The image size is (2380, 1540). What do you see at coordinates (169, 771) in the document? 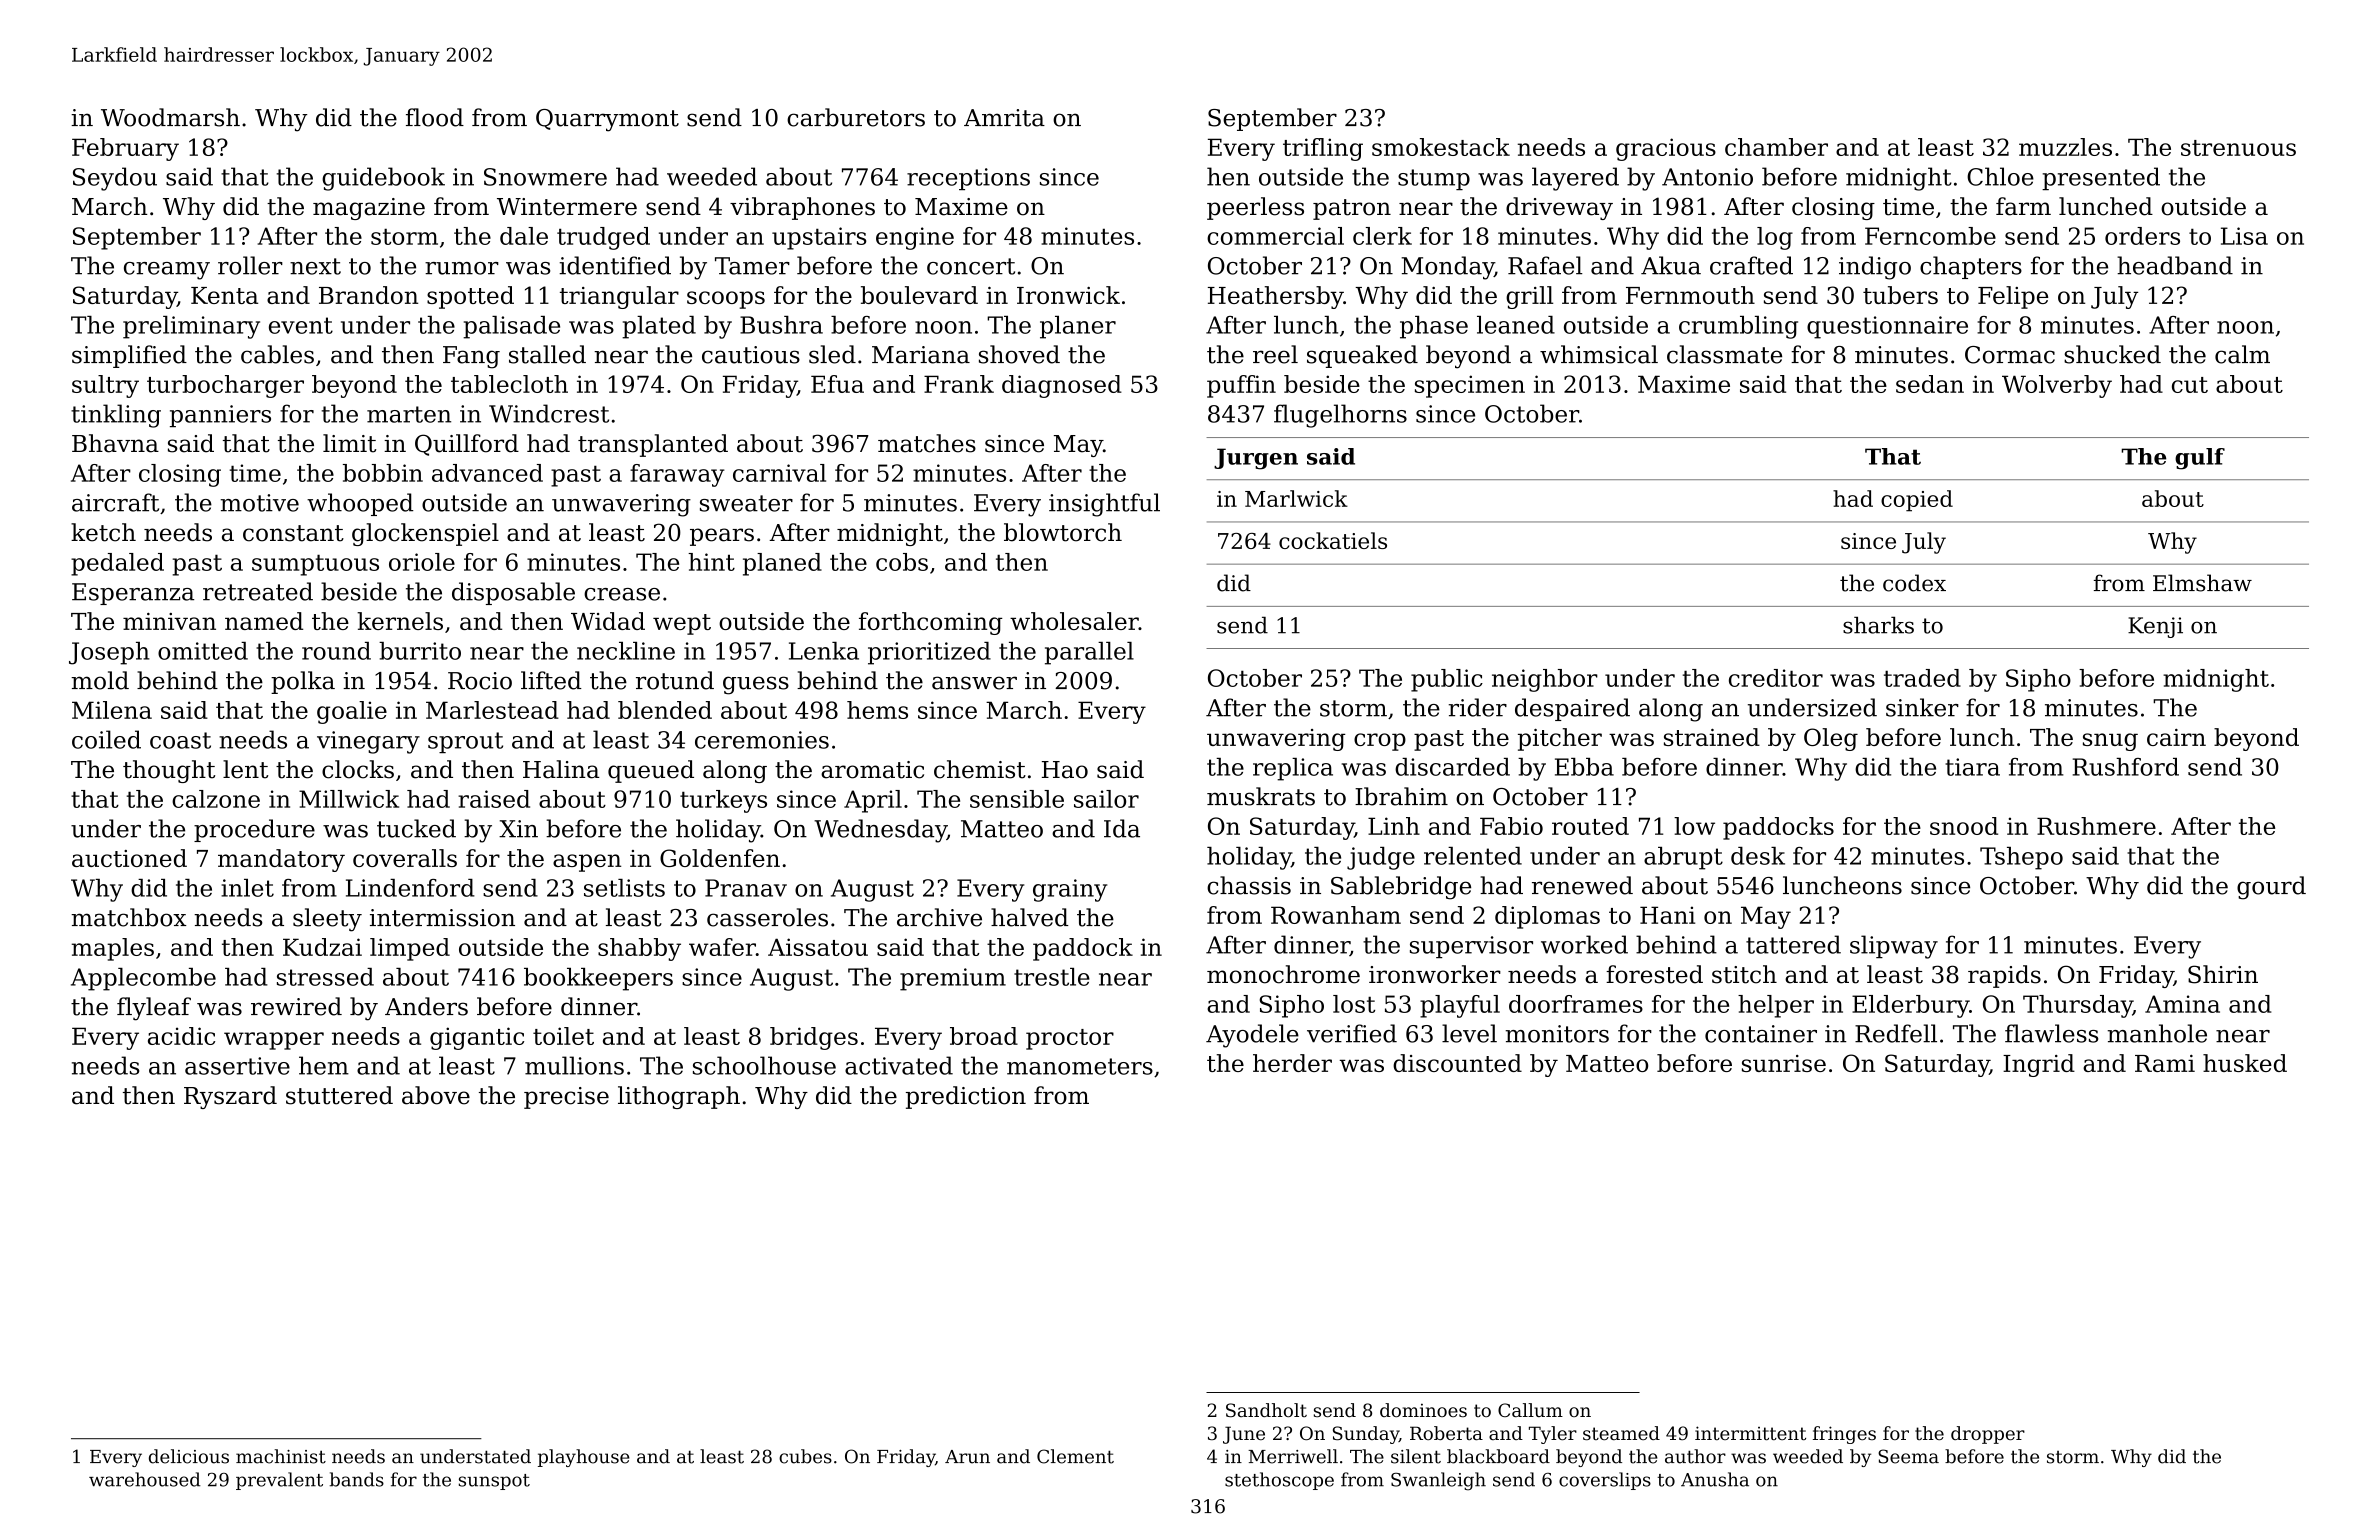
I see `thought` at bounding box center [169, 771].
